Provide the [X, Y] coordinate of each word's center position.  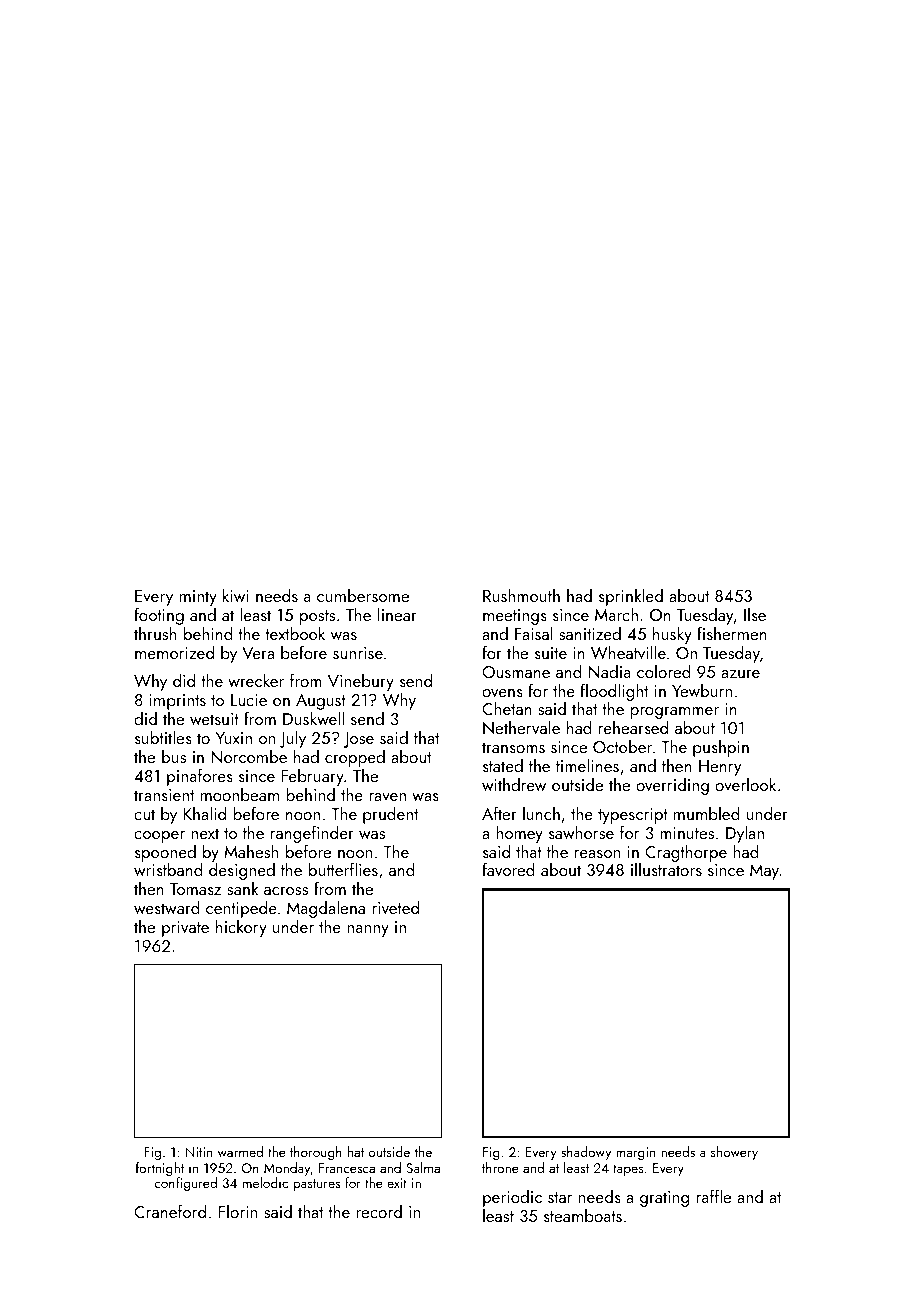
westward [167, 907]
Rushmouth [521, 595]
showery [734, 1153]
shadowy [586, 1153]
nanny [368, 931]
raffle [713, 1196]
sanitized [590, 633]
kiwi [236, 595]
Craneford [170, 1211]
